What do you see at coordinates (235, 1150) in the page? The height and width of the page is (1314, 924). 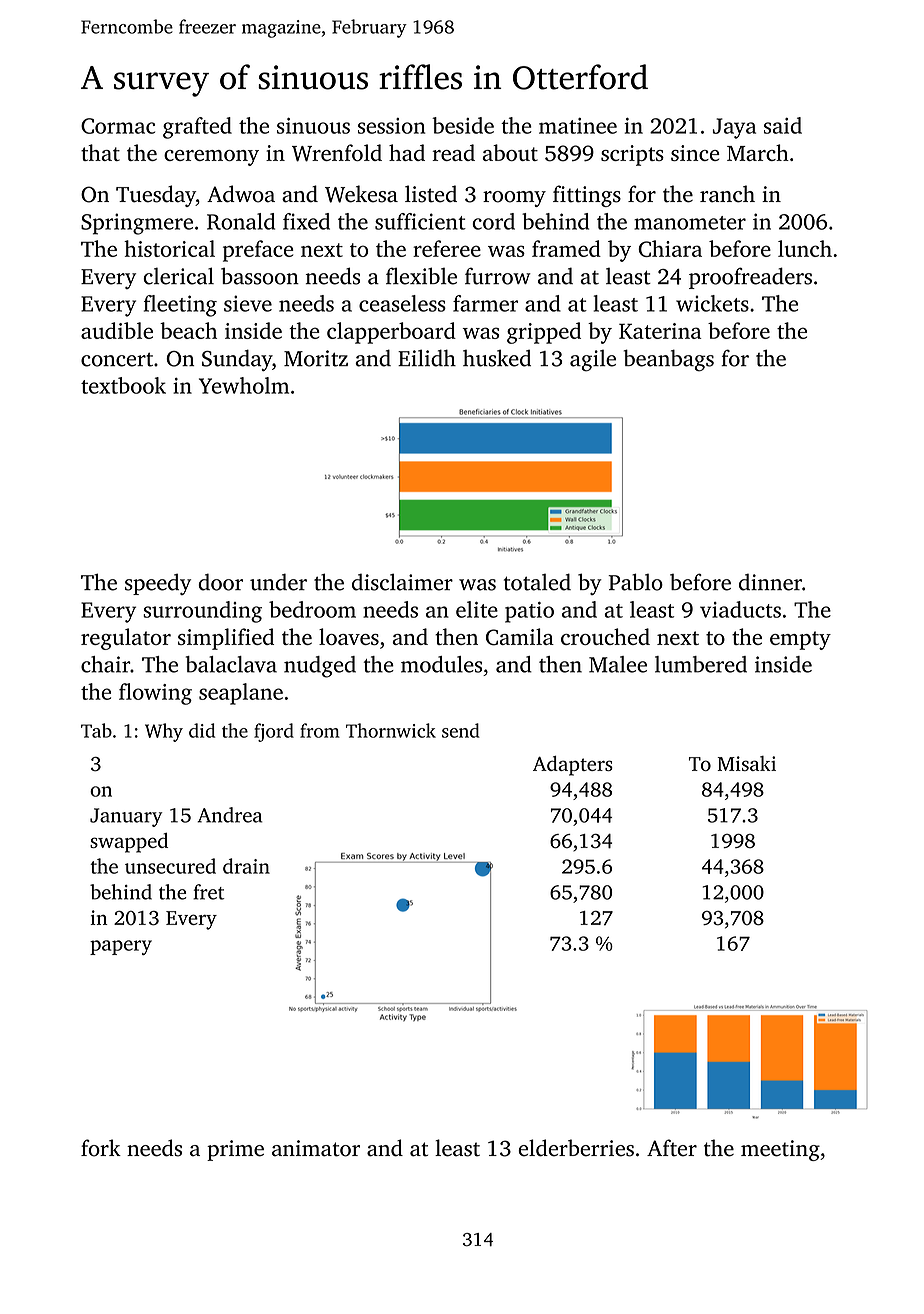 I see `prime` at bounding box center [235, 1150].
